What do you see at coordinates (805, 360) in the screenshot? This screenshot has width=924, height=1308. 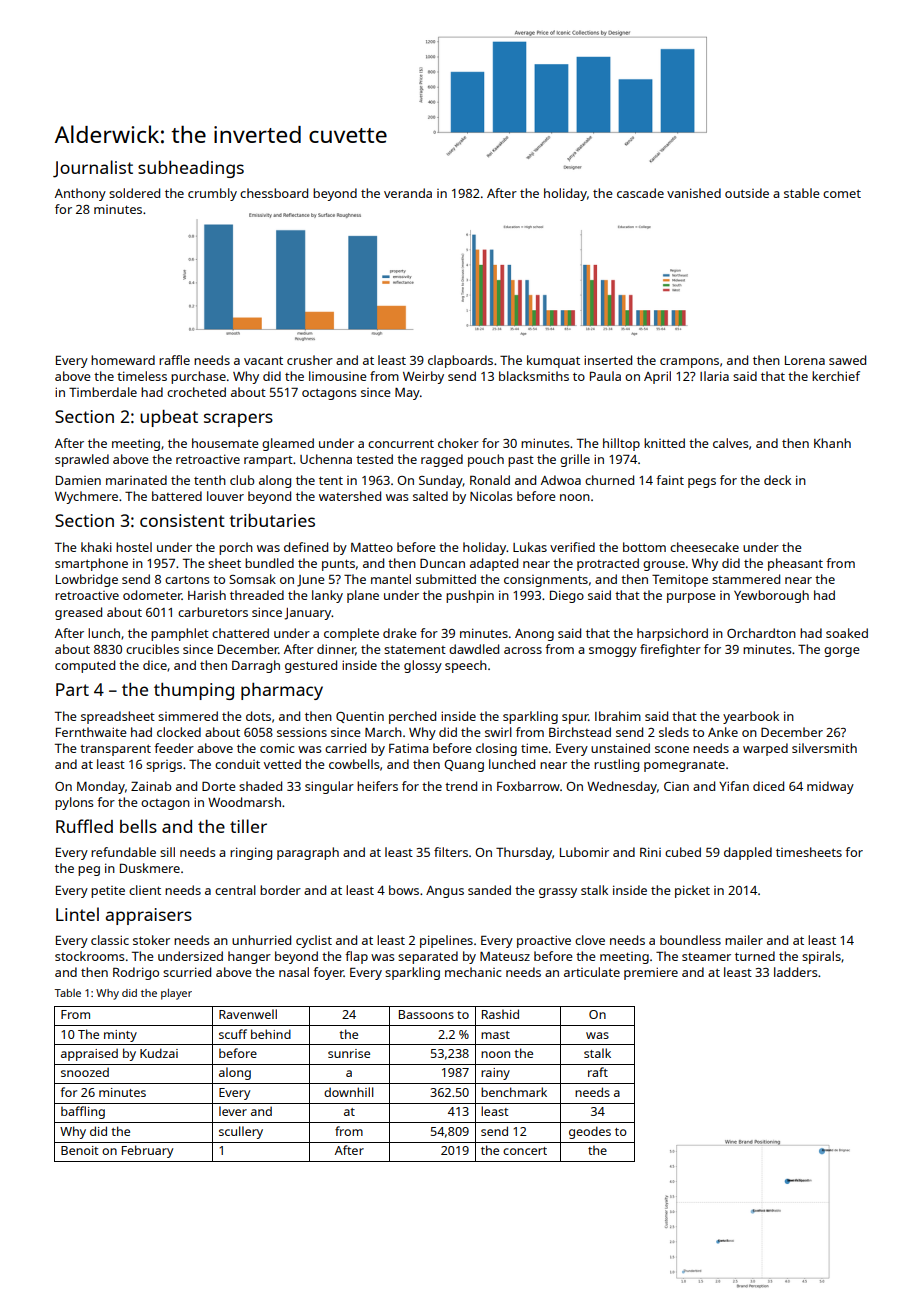 I see `Lorena` at bounding box center [805, 360].
